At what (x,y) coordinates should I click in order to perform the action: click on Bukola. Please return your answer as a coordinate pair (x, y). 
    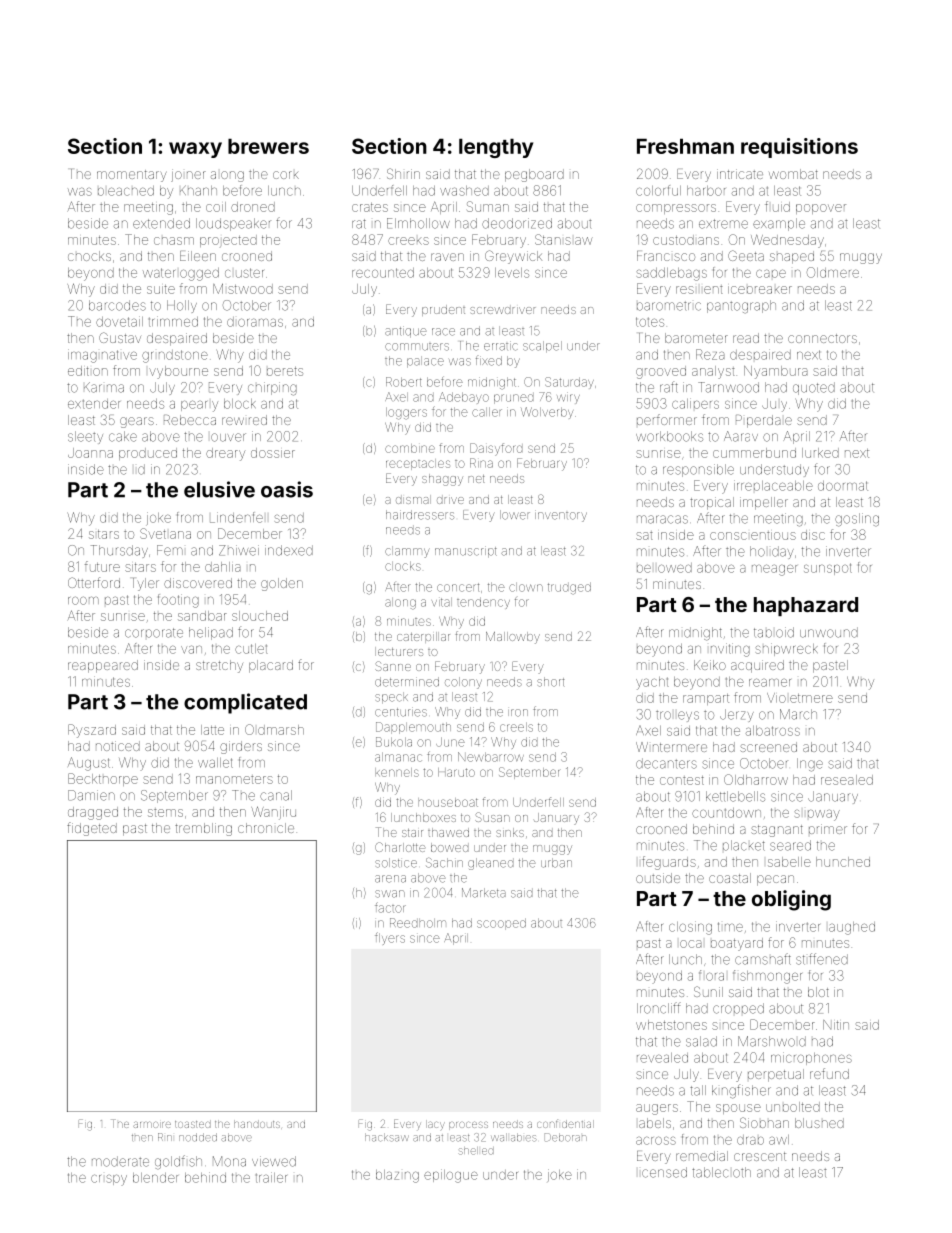
    Looking at the image, I should click on (394, 742).
